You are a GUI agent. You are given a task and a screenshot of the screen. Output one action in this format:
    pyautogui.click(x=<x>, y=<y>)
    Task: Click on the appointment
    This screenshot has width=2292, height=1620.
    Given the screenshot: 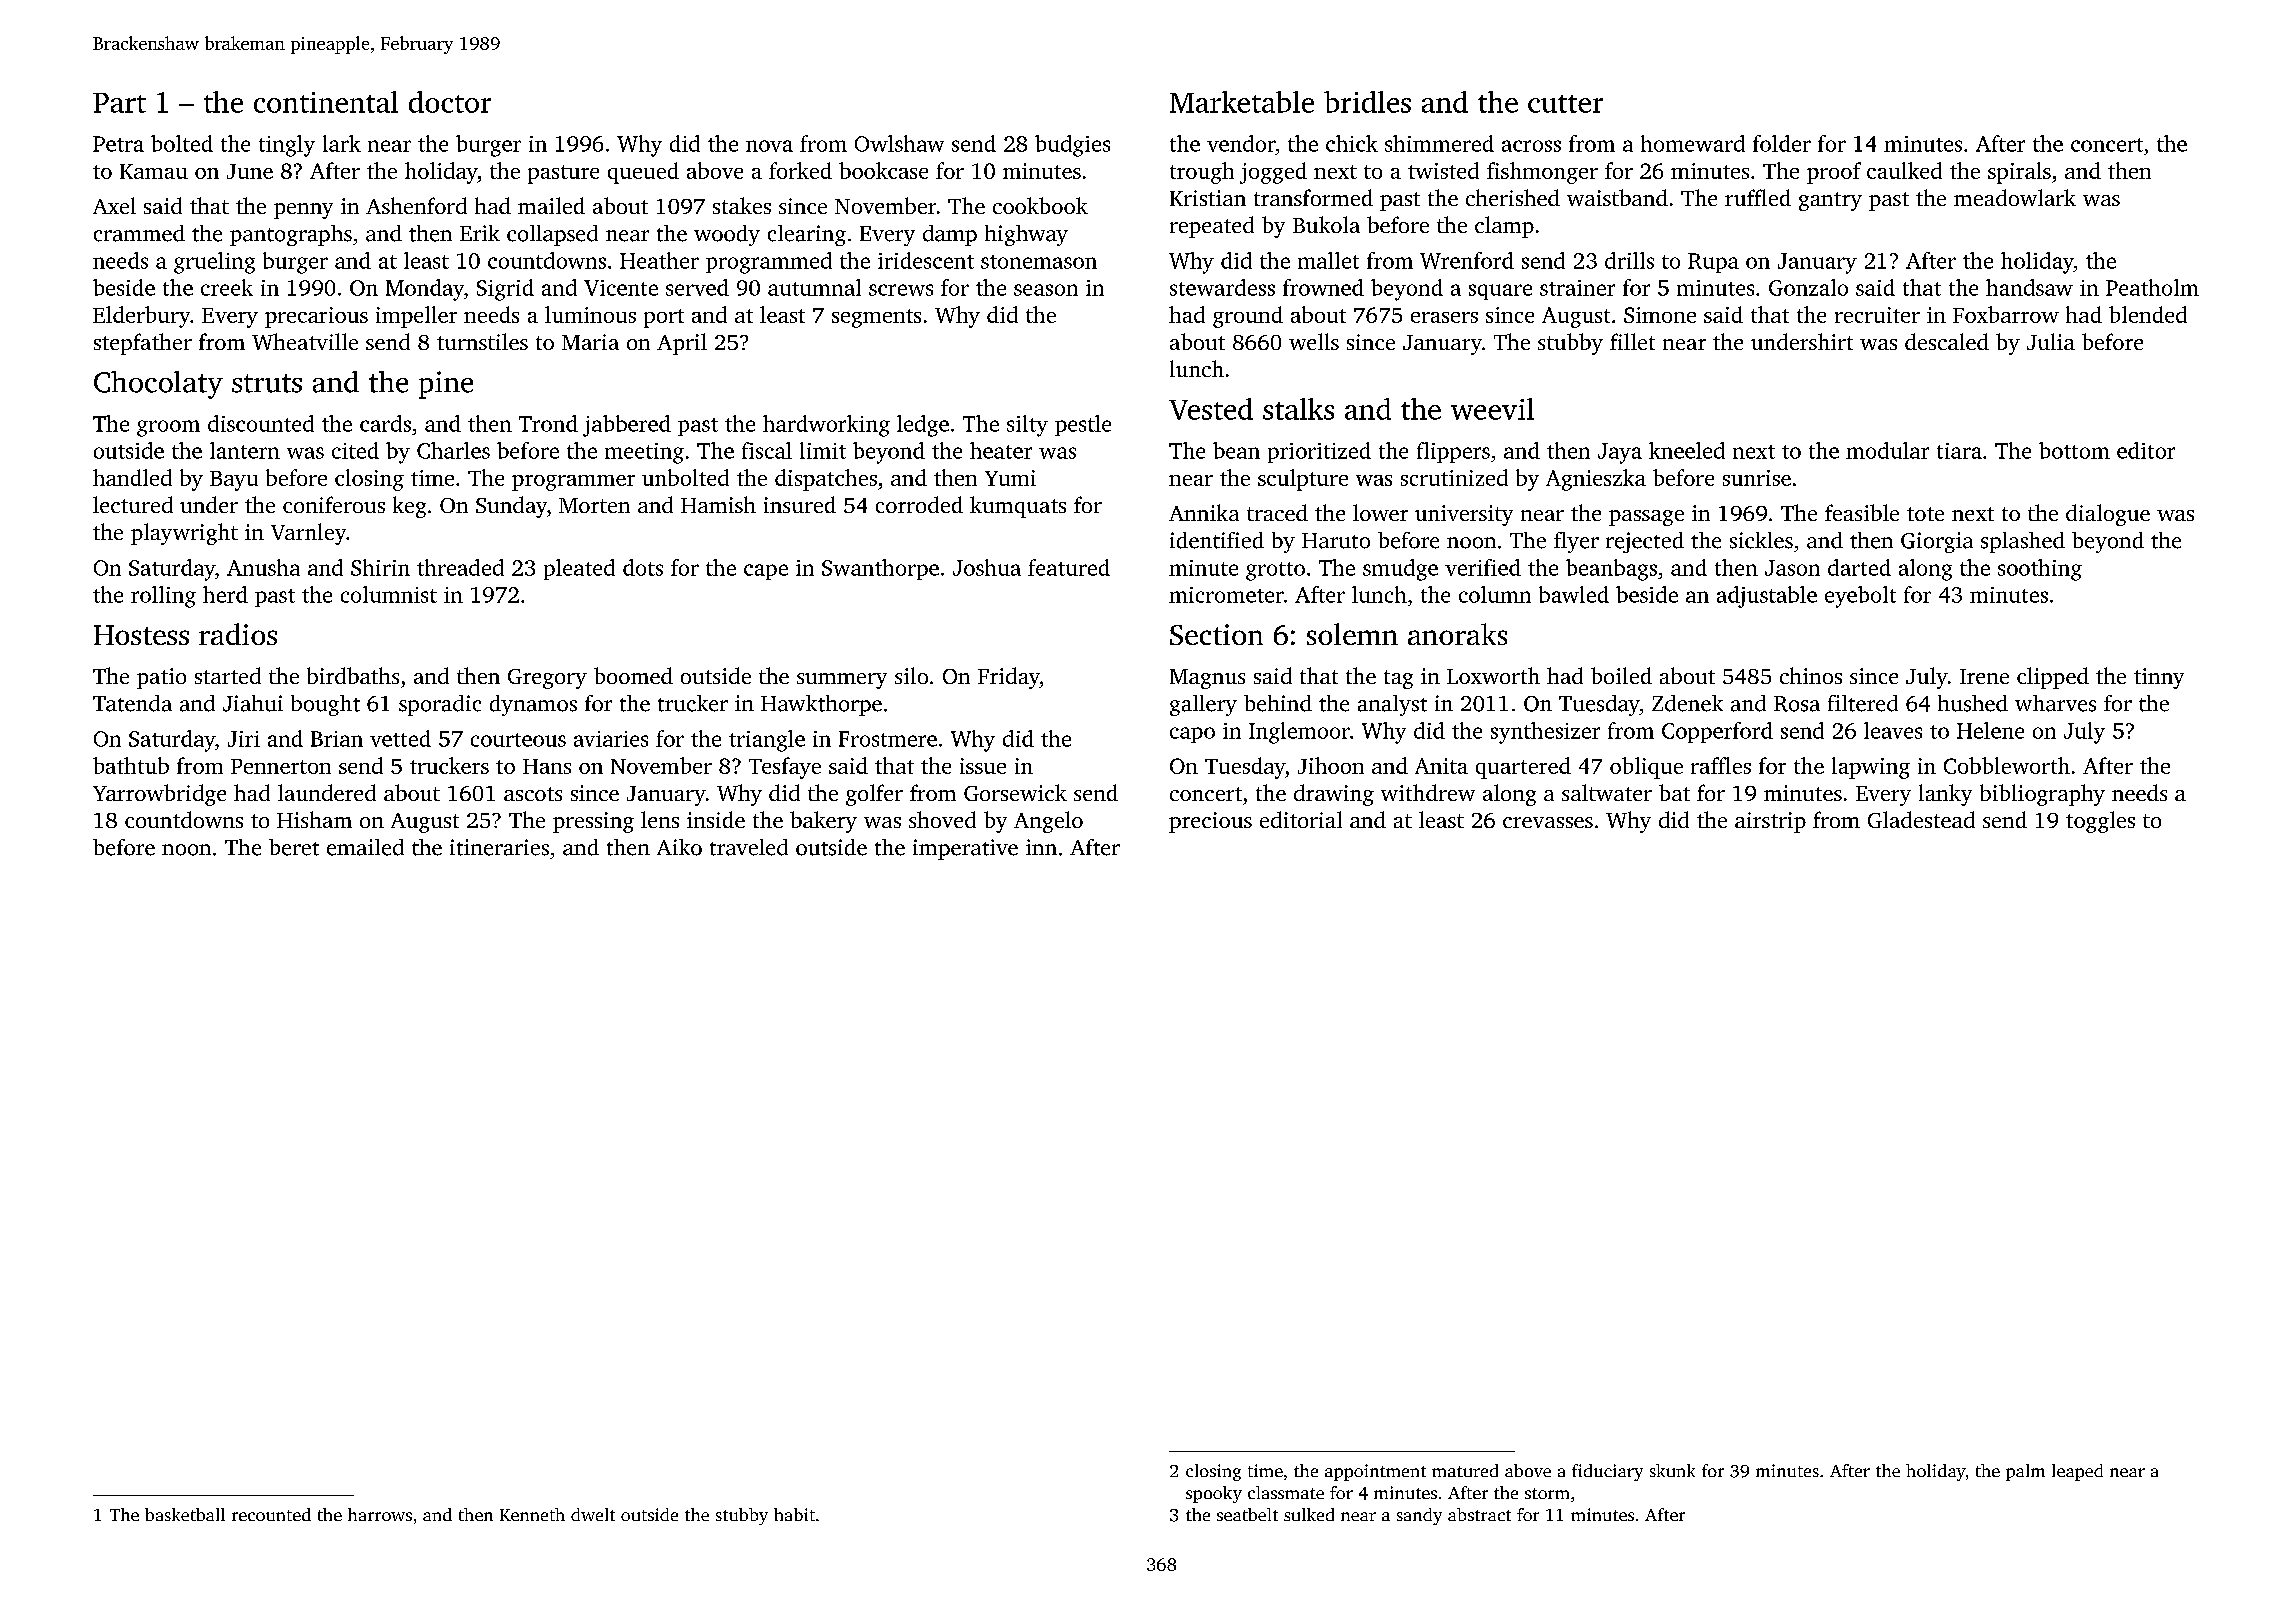 What is the action you would take?
    pyautogui.click(x=1375, y=1472)
